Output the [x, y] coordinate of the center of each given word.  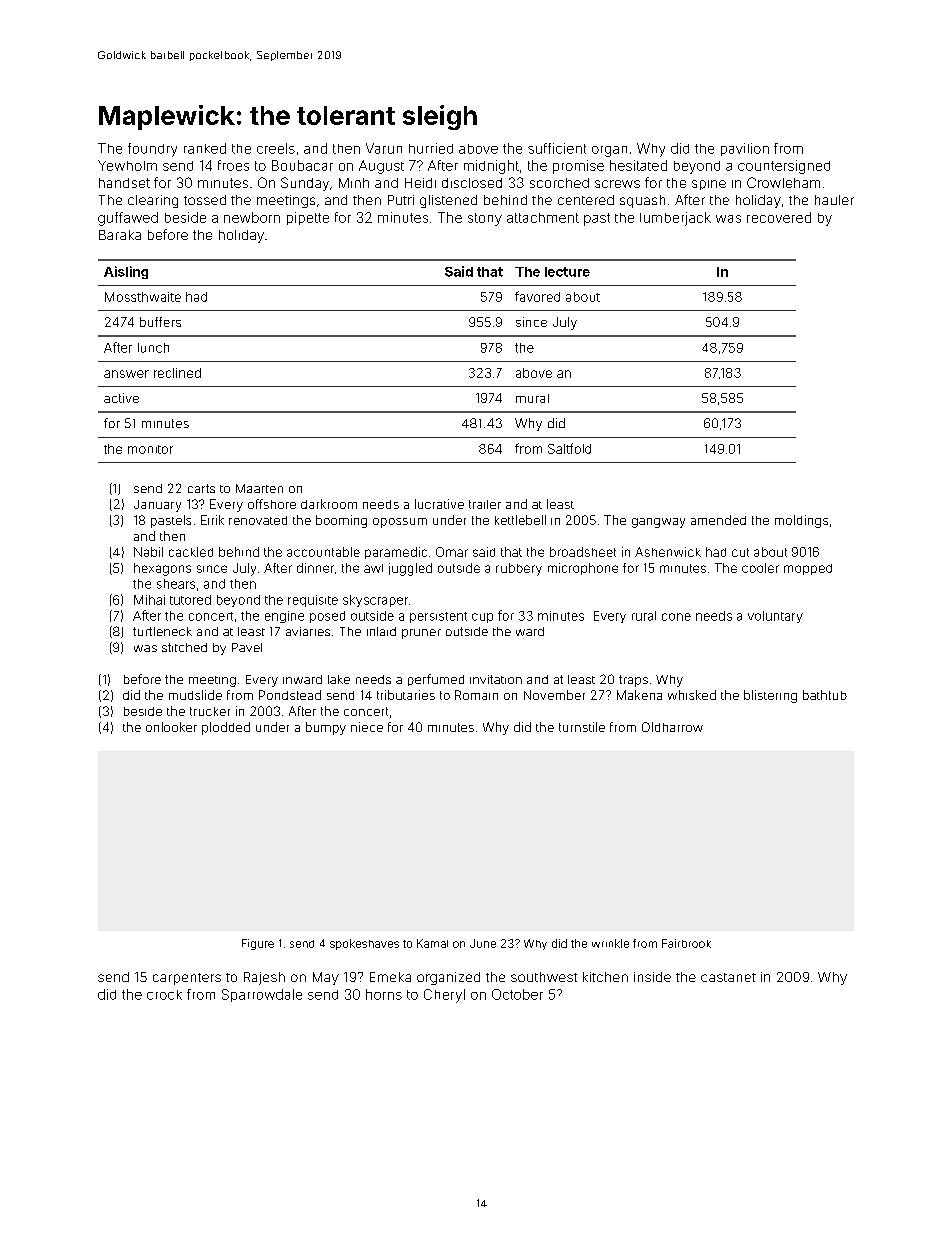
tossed [205, 200]
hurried [431, 148]
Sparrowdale [262, 995]
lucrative [439, 504]
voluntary [775, 617]
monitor [150, 449]
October [517, 994]
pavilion [745, 149]
